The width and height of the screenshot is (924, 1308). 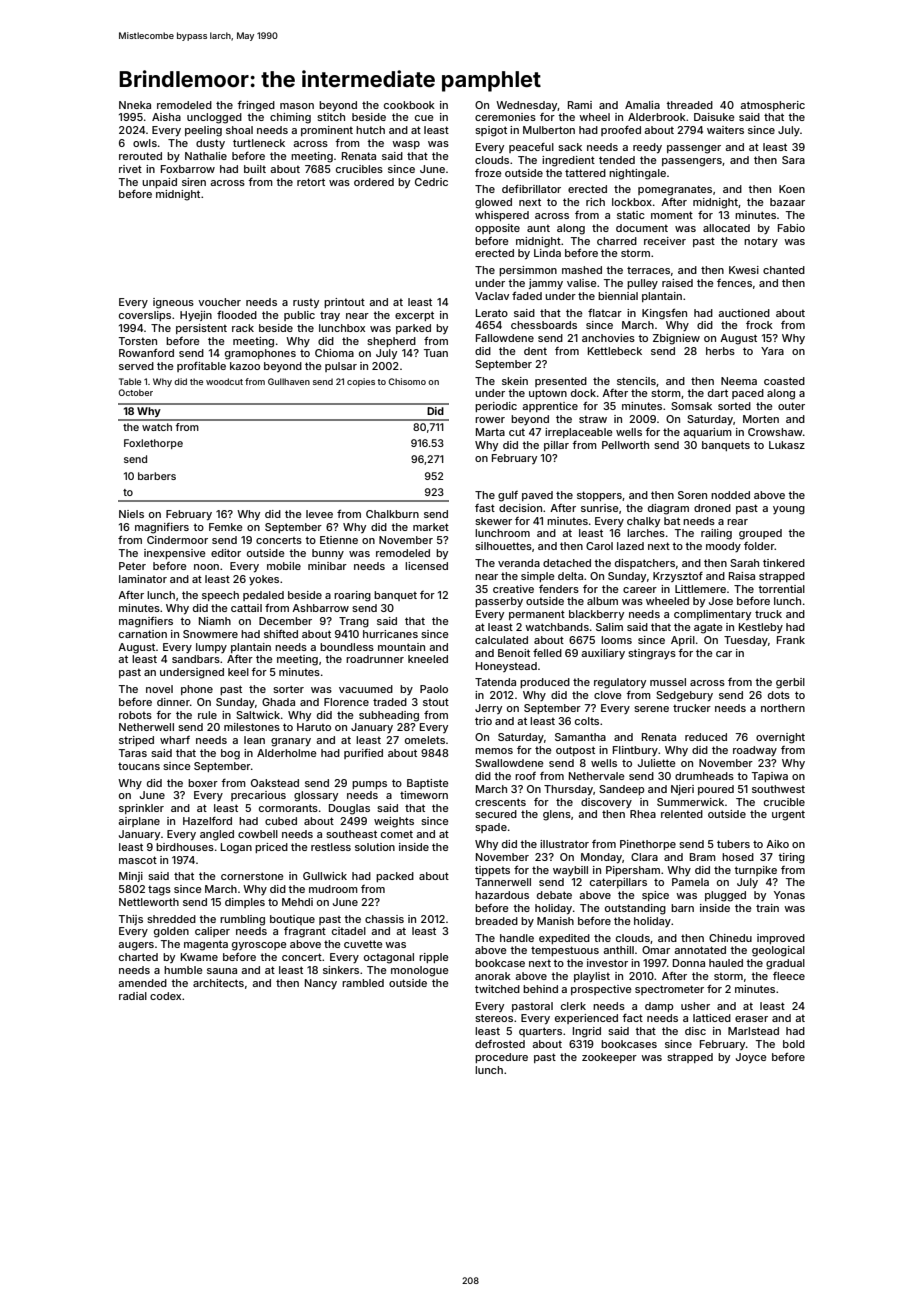 I want to click on coasted, so click(x=784, y=381).
